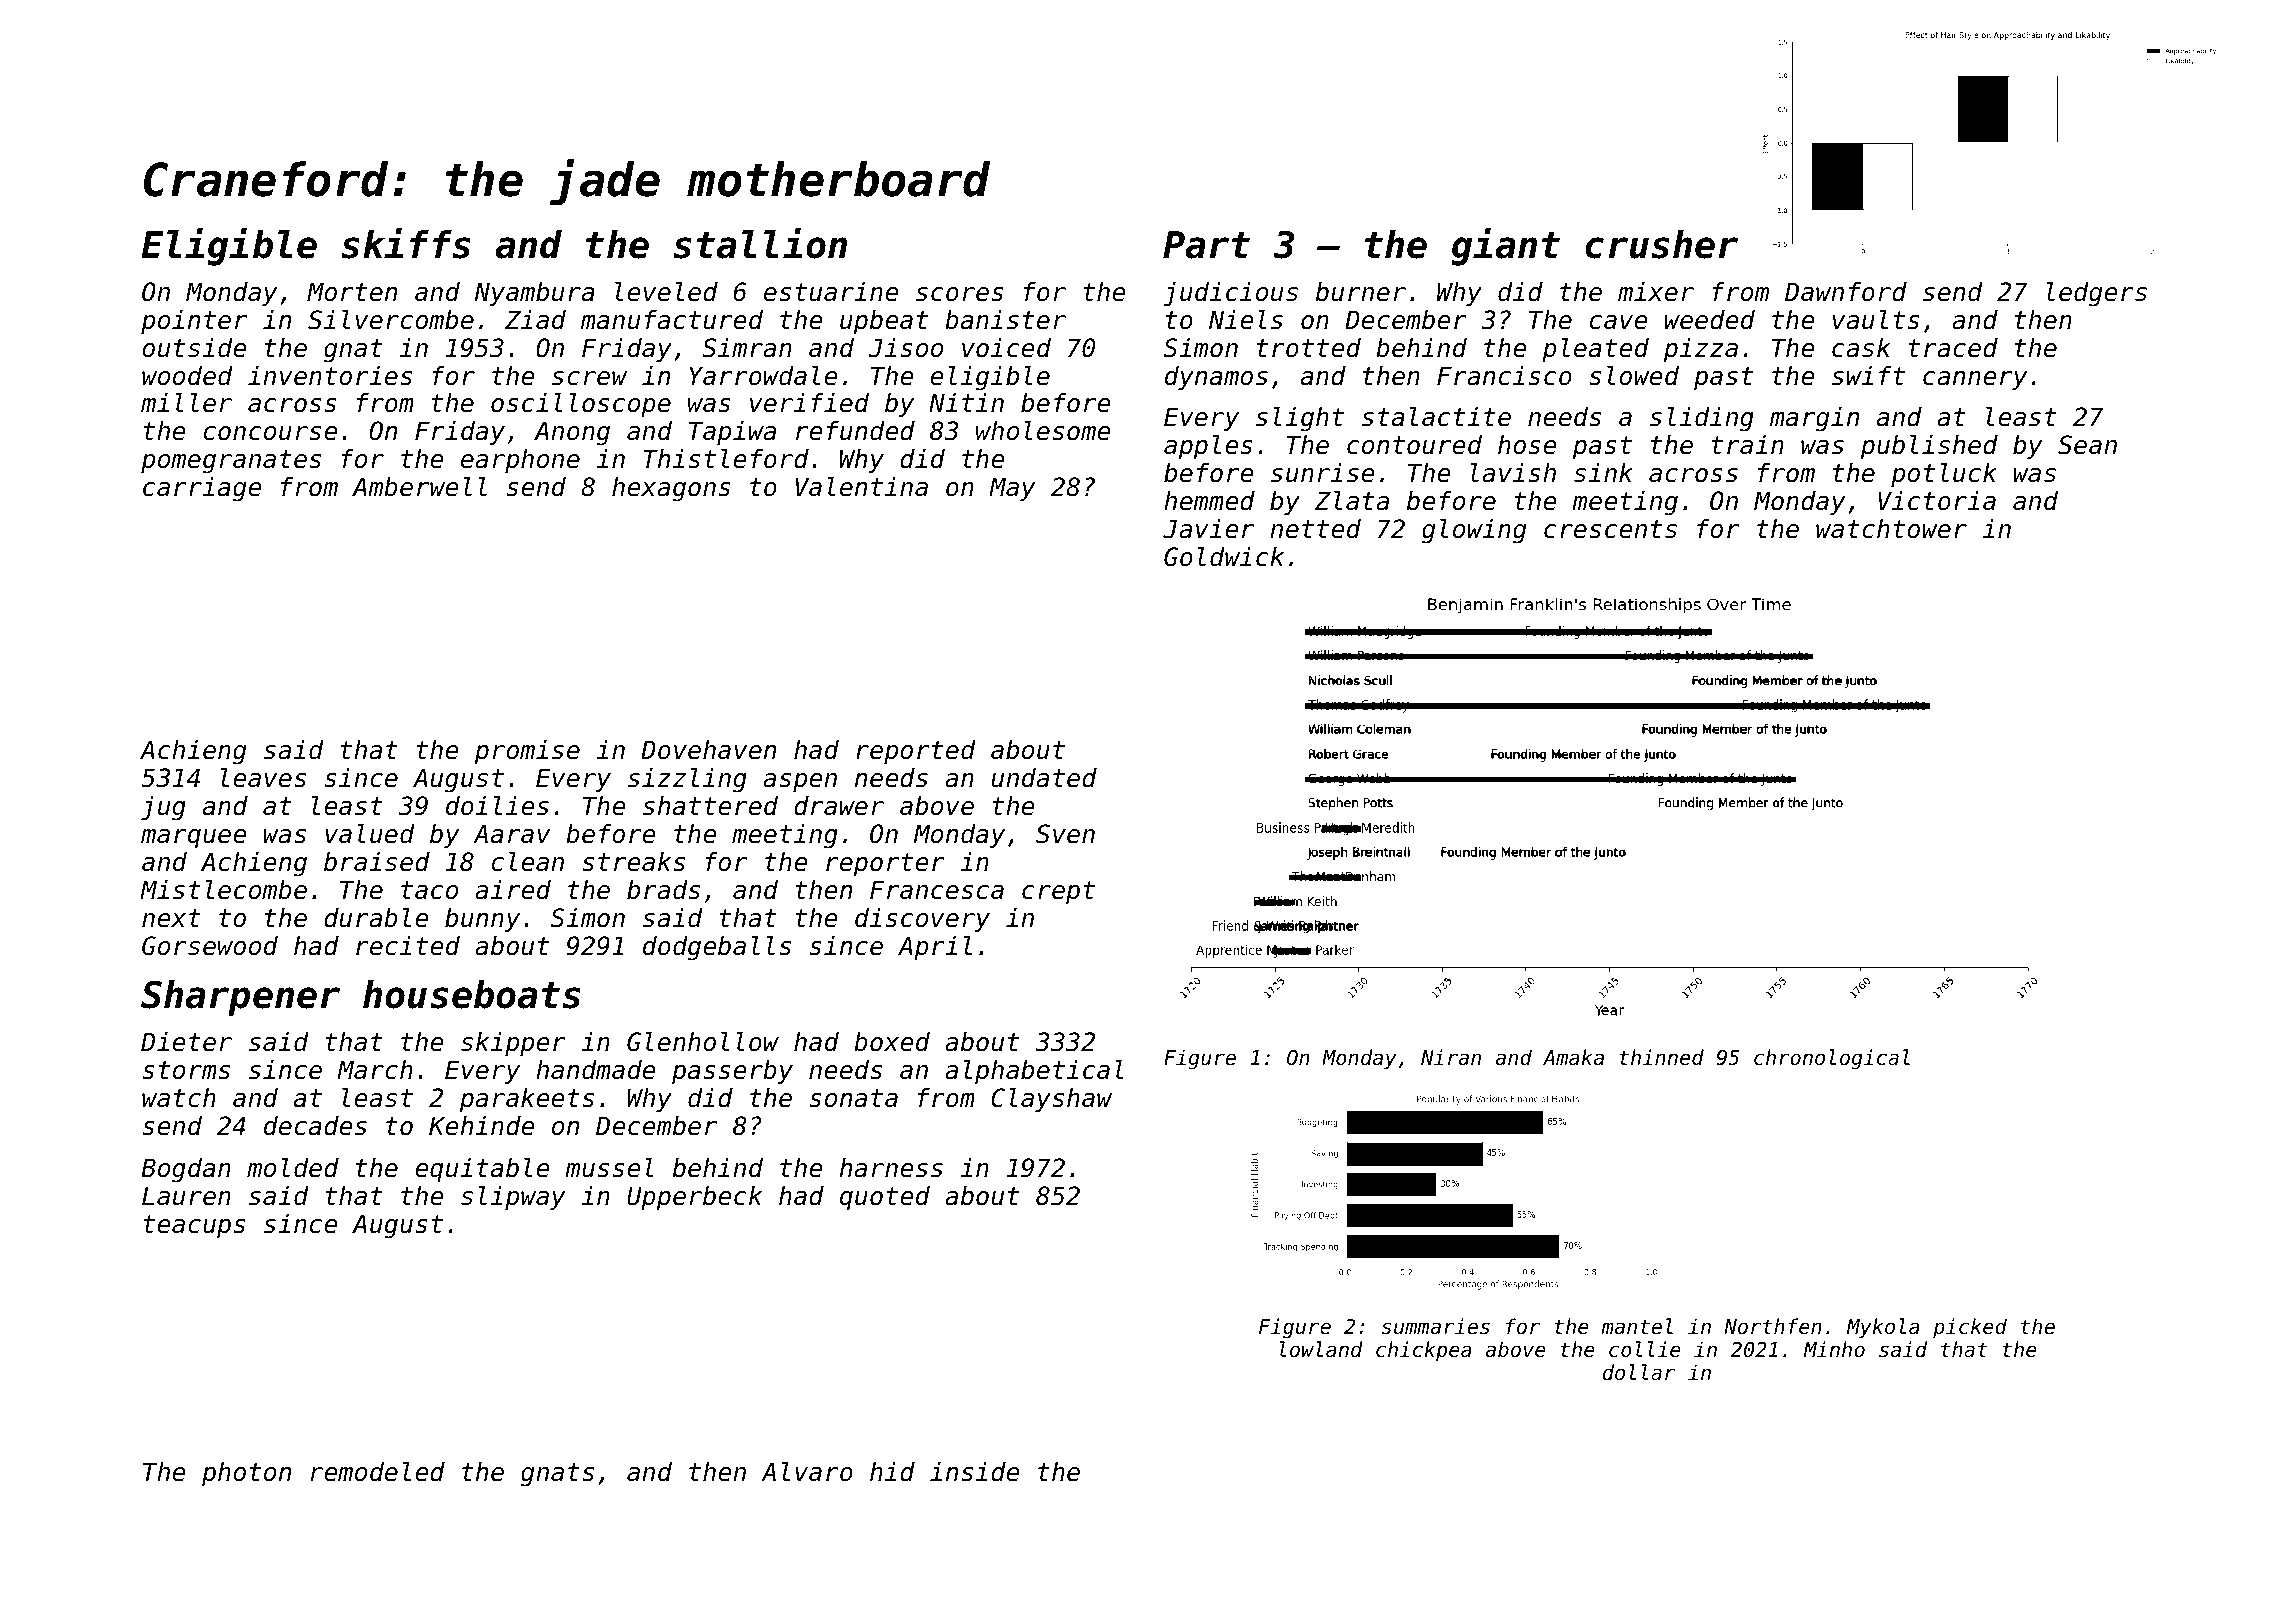  Describe the element at coordinates (1573, 1057) in the document. I see `Amaka` at that location.
